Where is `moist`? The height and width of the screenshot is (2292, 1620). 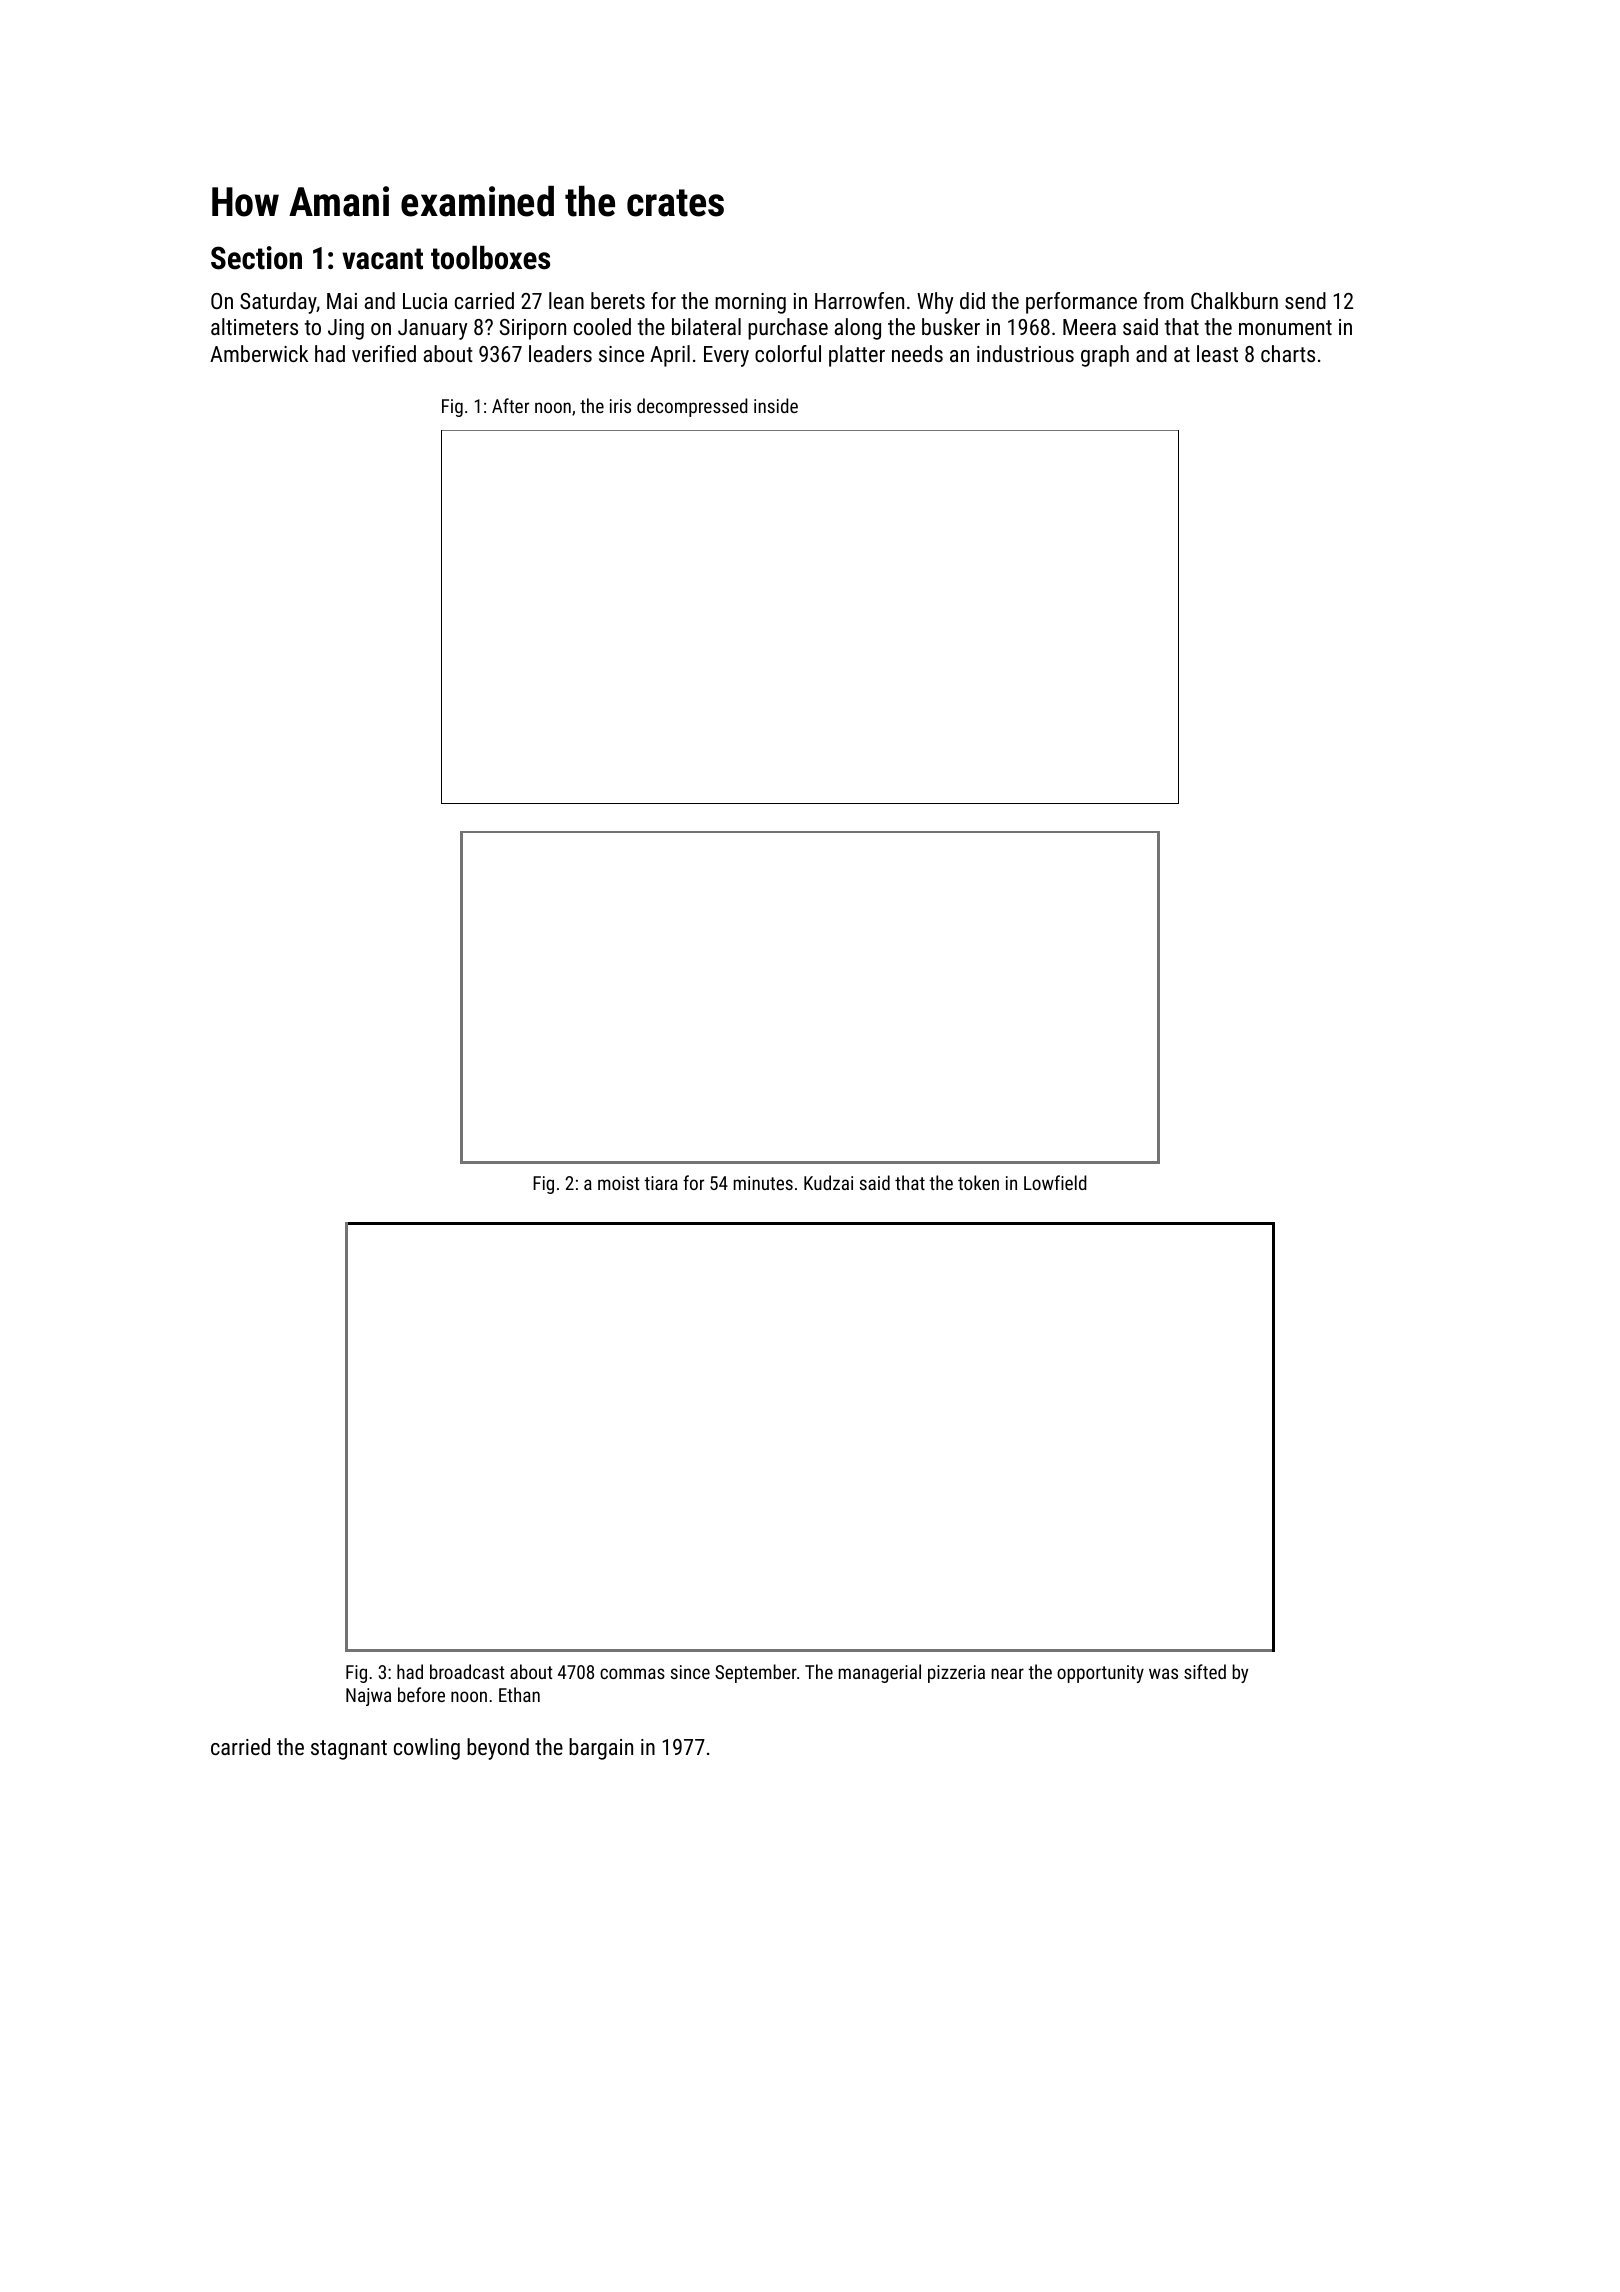
moist is located at coordinates (618, 1183).
